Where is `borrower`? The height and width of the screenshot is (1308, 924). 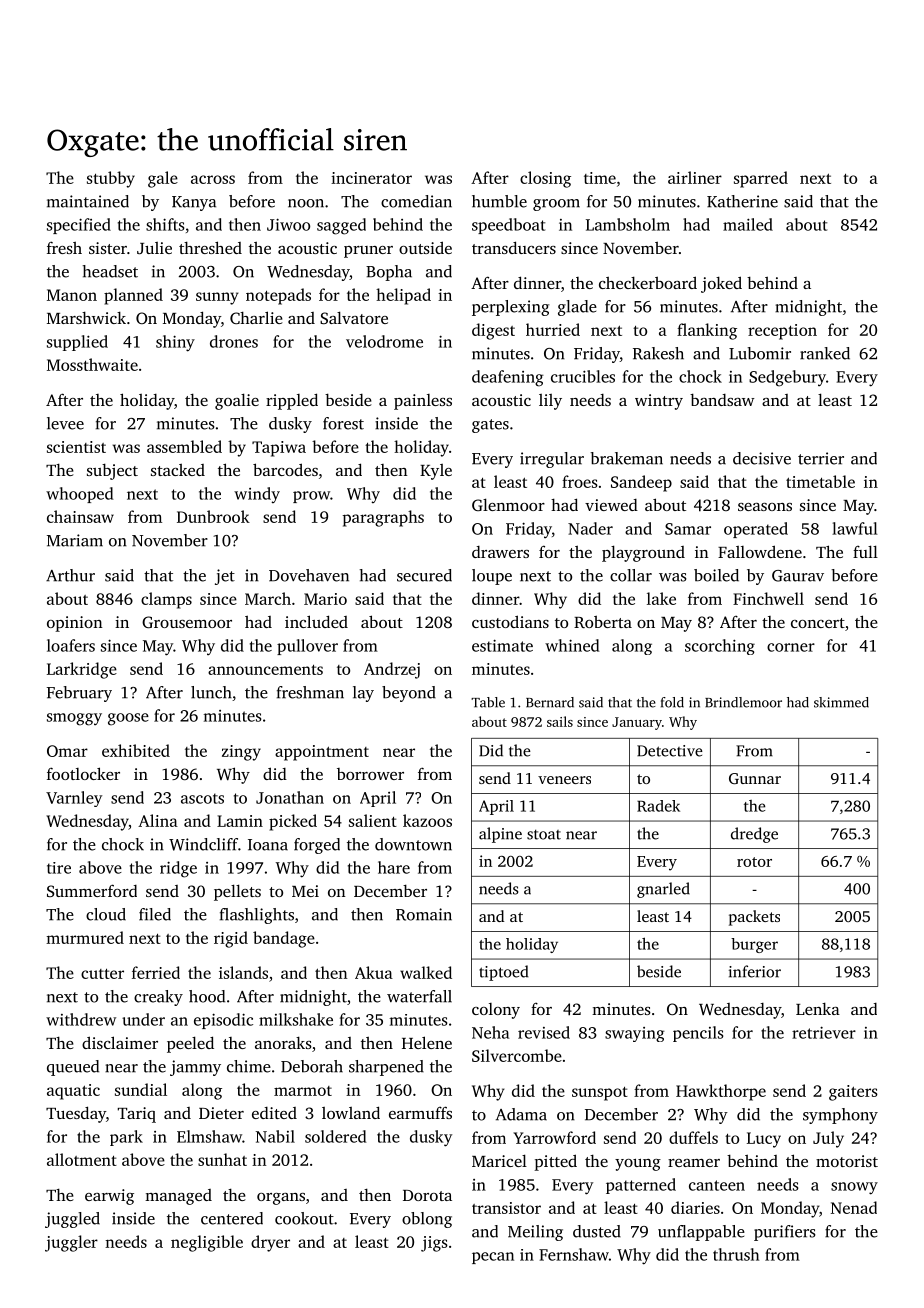 borrower is located at coordinates (370, 774).
